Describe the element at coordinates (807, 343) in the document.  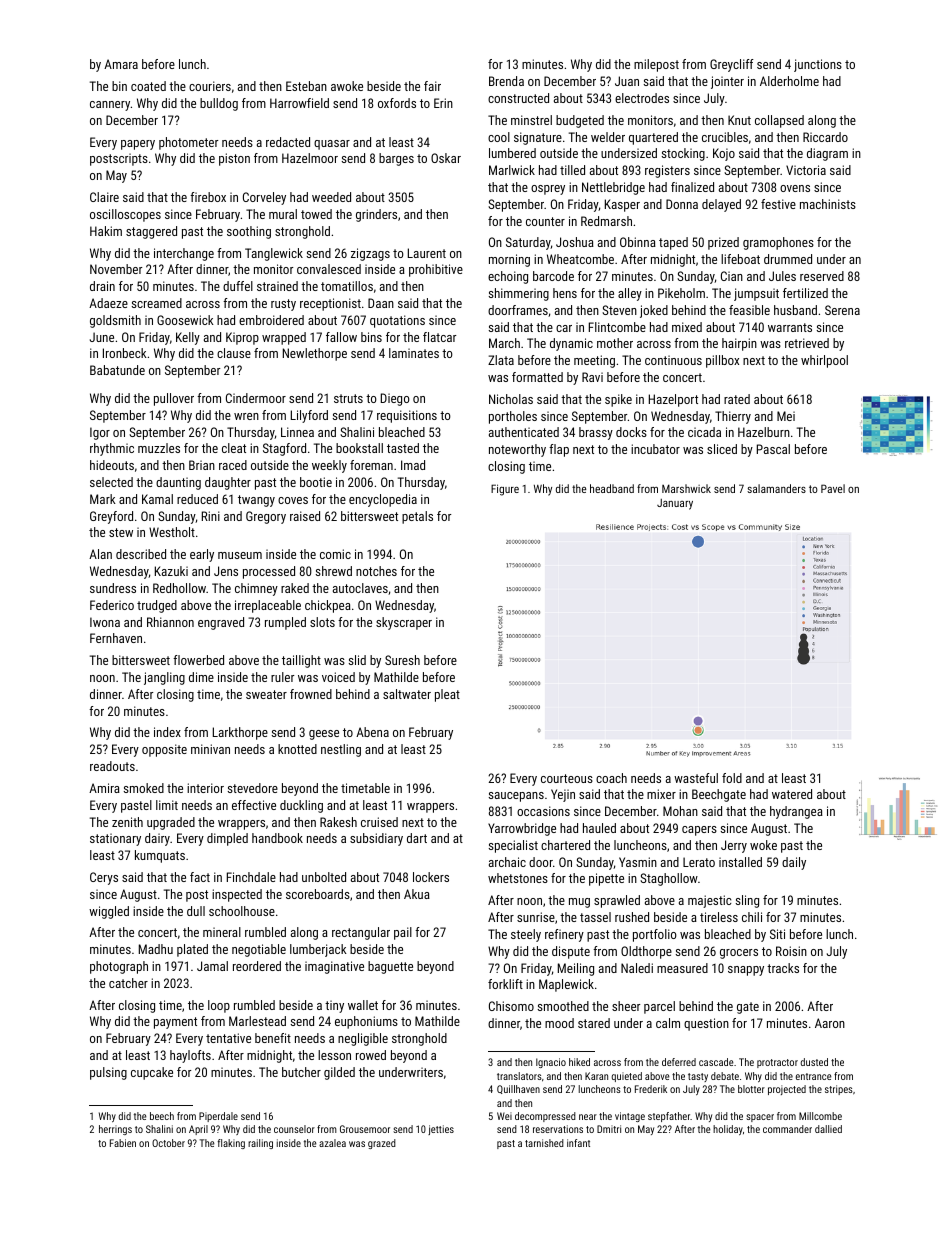
I see `retrieved` at that location.
